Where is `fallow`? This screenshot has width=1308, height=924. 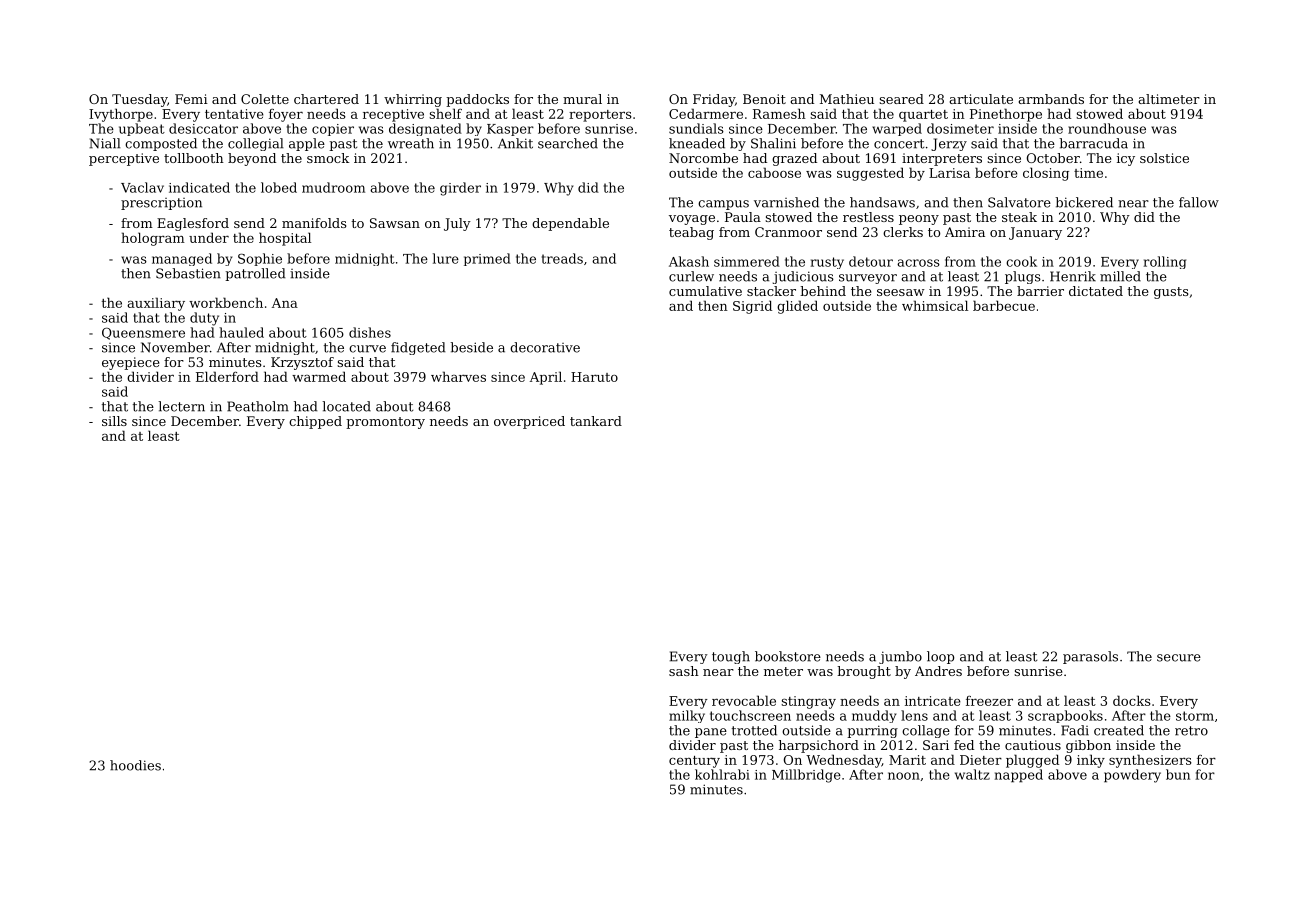
fallow is located at coordinates (1199, 202).
